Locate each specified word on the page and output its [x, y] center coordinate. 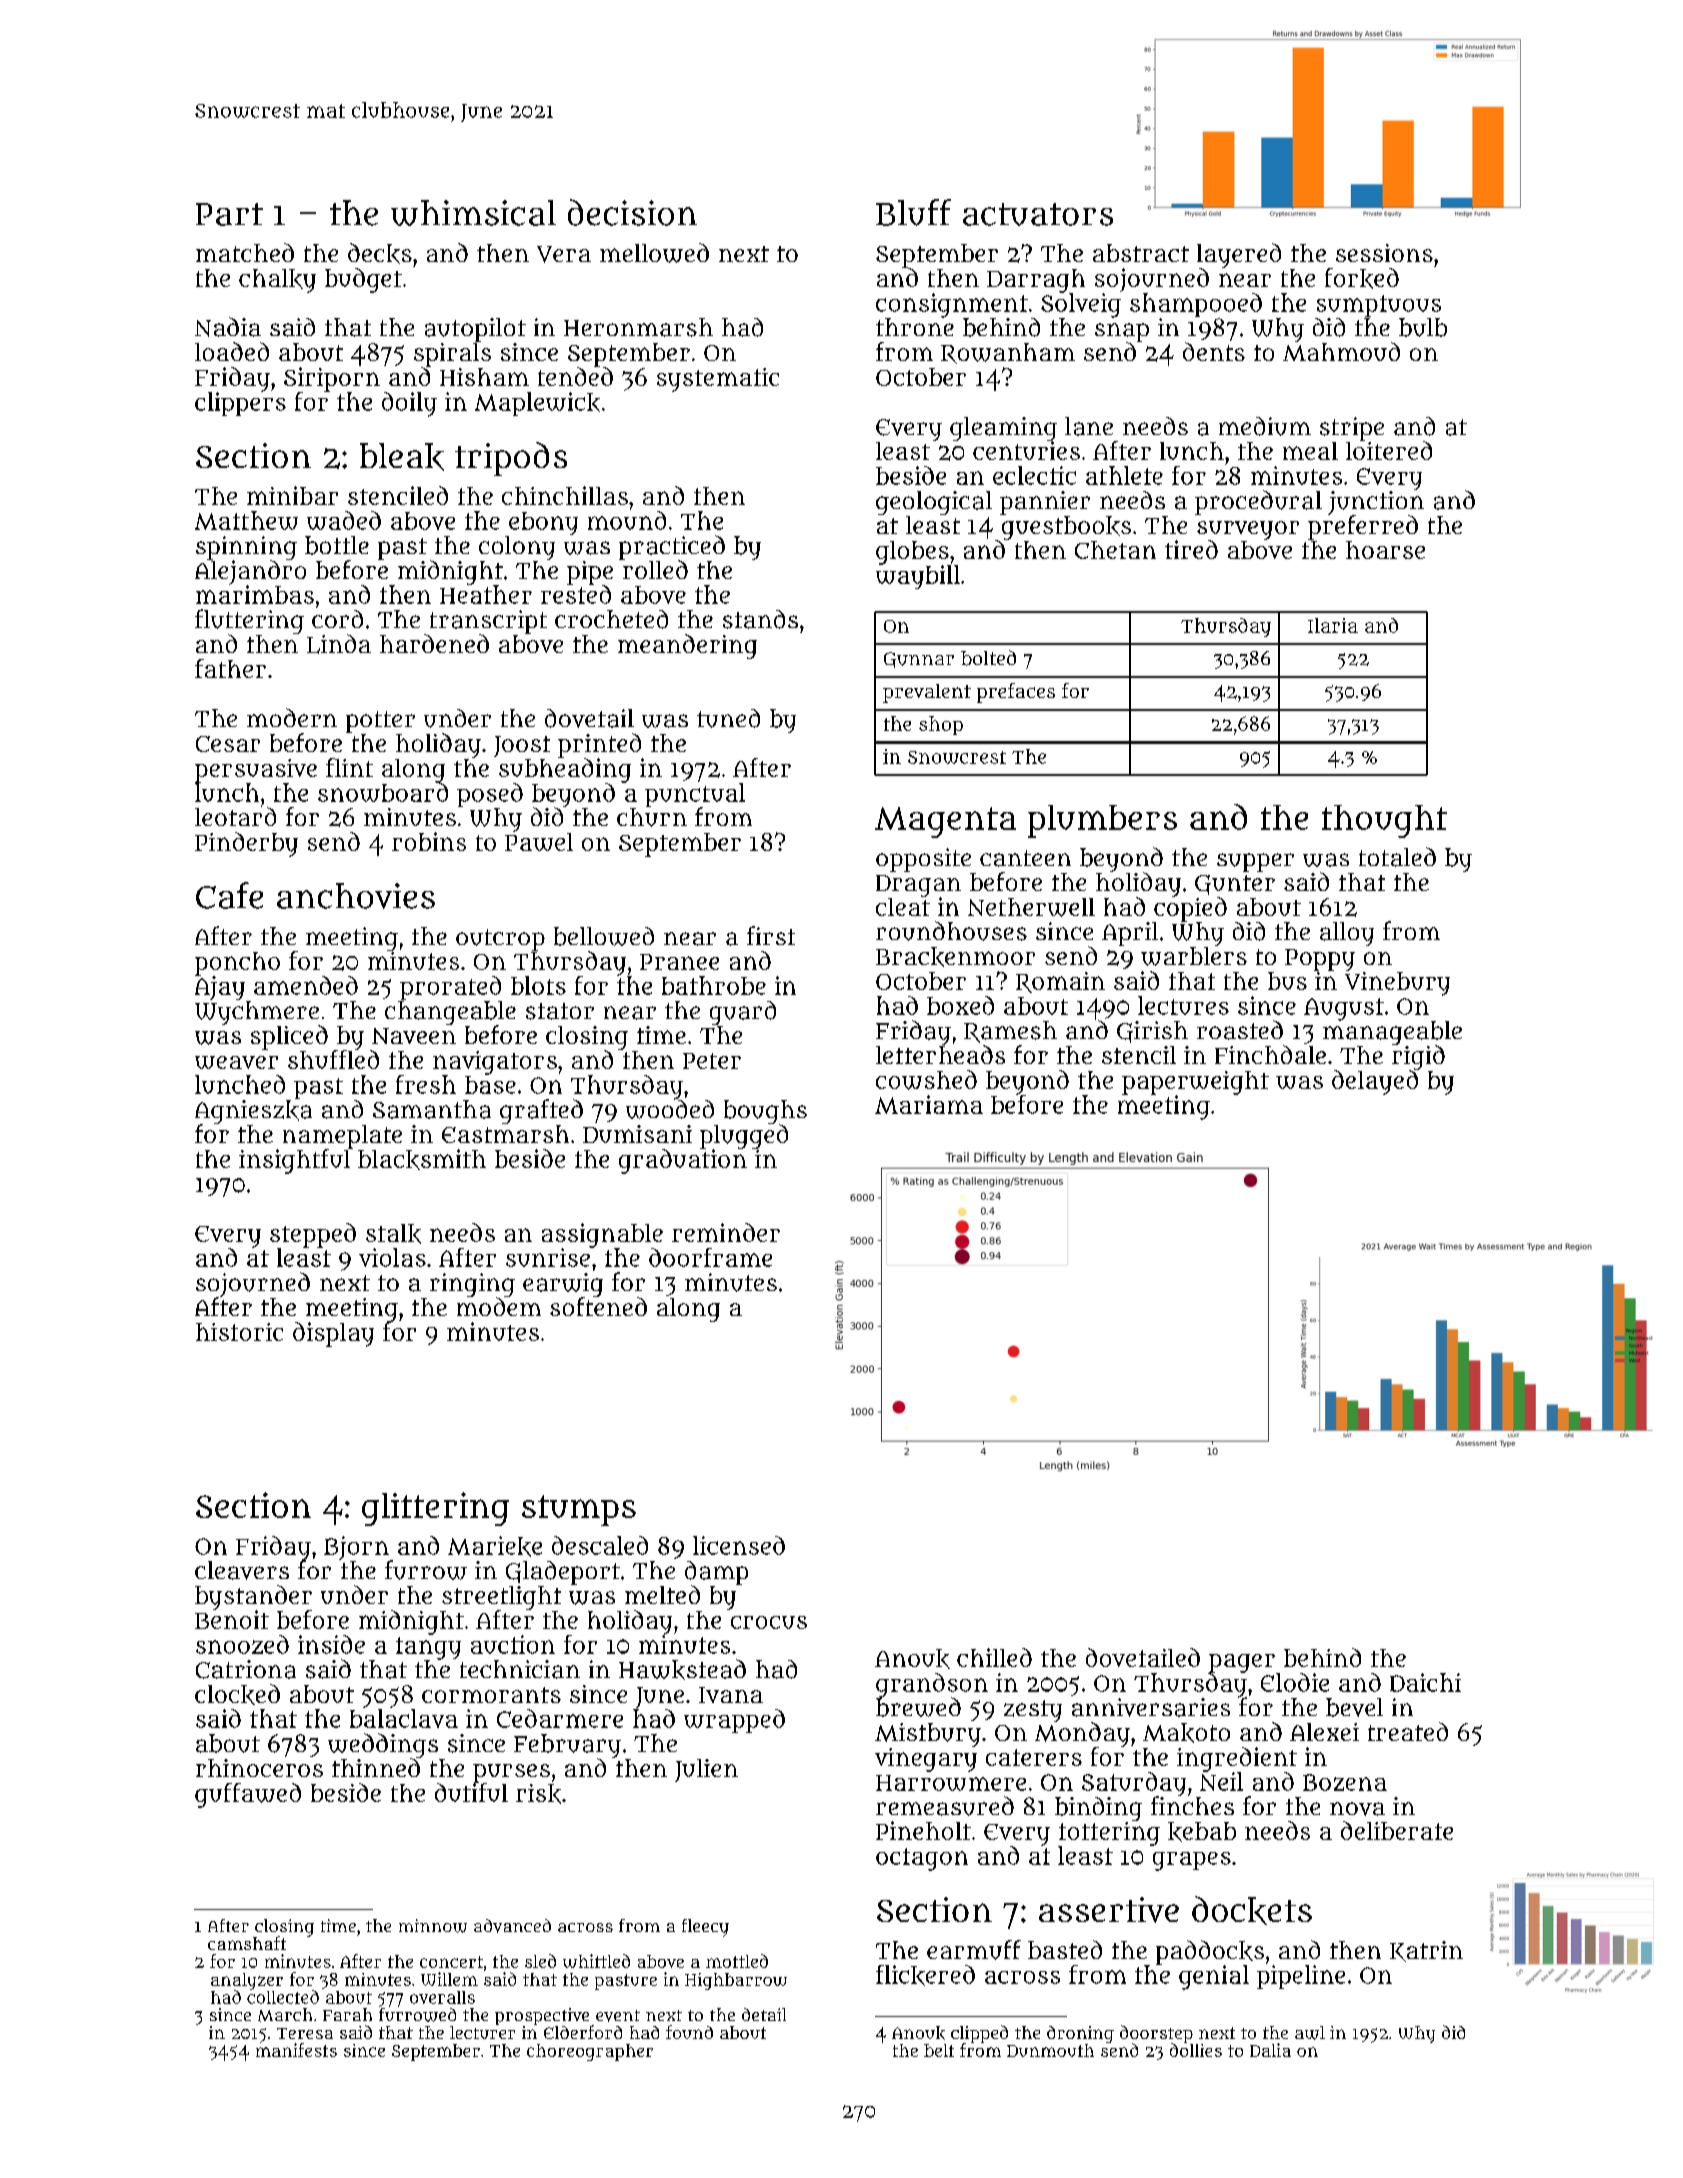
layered [1239, 255]
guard [743, 1013]
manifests [296, 2050]
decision [632, 212]
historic [239, 1332]
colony [517, 548]
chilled [994, 1657]
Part [229, 214]
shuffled [333, 1059]
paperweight [1195, 1083]
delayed [1375, 1082]
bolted [988, 658]
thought [1384, 821]
